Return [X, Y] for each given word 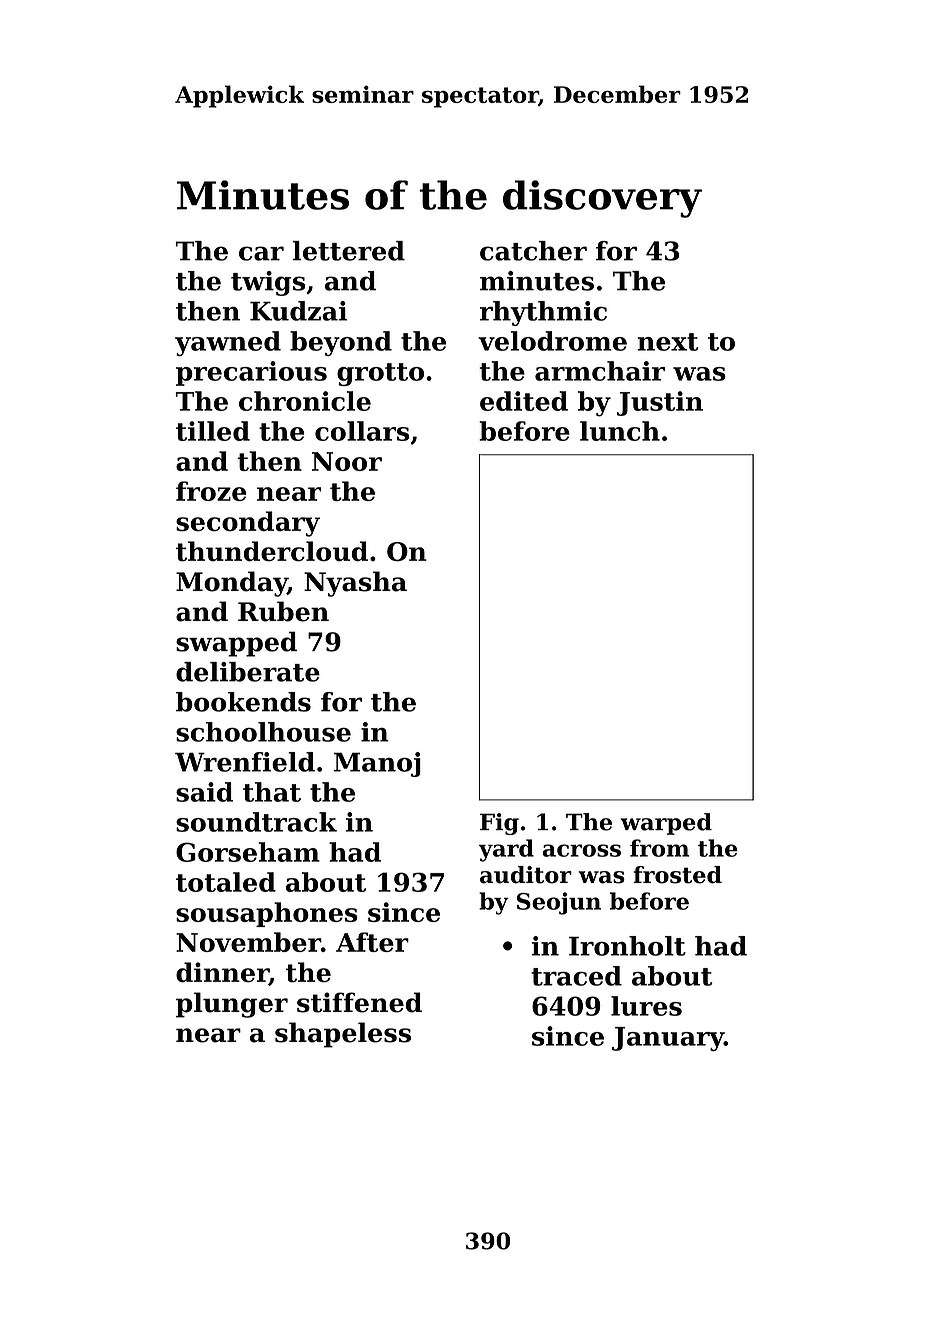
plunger [232, 1005]
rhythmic [543, 313]
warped [666, 824]
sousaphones [267, 914]
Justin [660, 403]
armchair [600, 371]
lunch [620, 431]
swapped [236, 644]
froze [211, 491]
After [372, 942]
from [659, 848]
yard [506, 850]
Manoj [377, 764]
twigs [268, 283]
